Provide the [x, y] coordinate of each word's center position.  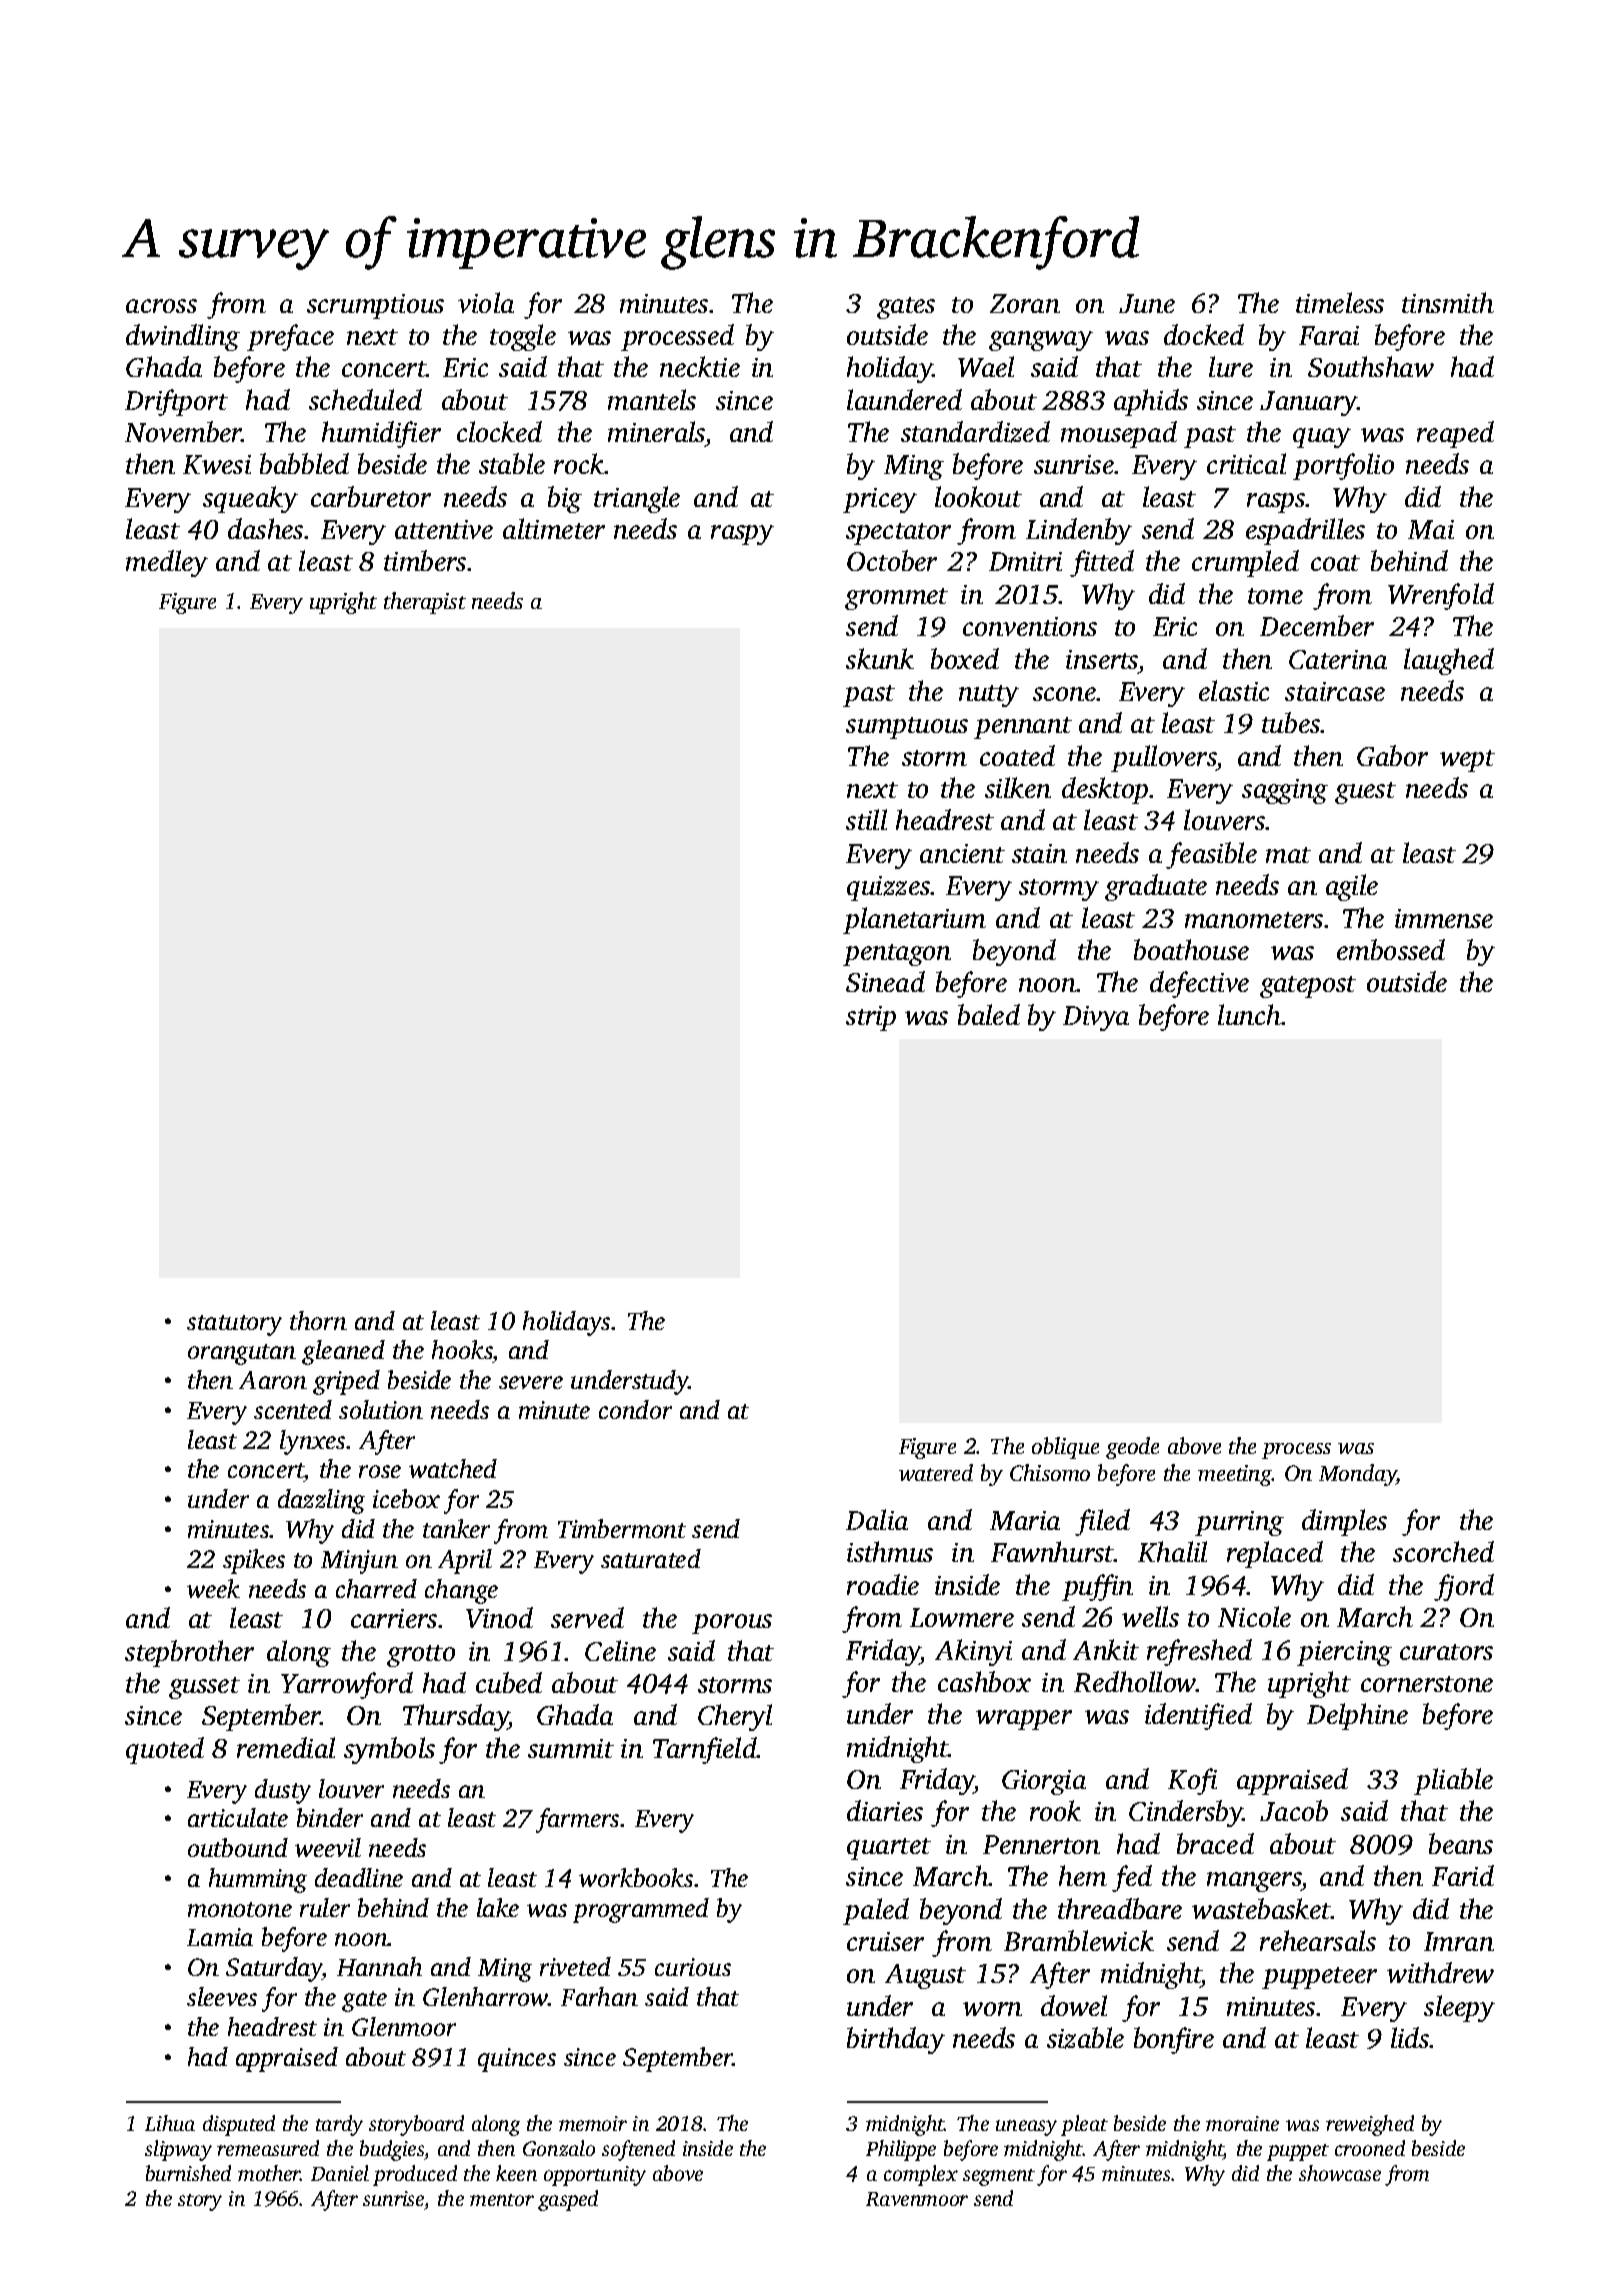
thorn [318, 1320]
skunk [880, 658]
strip [871, 1018]
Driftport [176, 402]
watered [936, 1472]
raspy [742, 535]
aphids [1151, 402]
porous [732, 1624]
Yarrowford [347, 1685]
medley [167, 563]
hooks [462, 1351]
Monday [1358, 1475]
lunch [1250, 1014]
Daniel [340, 2173]
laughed [1449, 661]
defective [1199, 984]
